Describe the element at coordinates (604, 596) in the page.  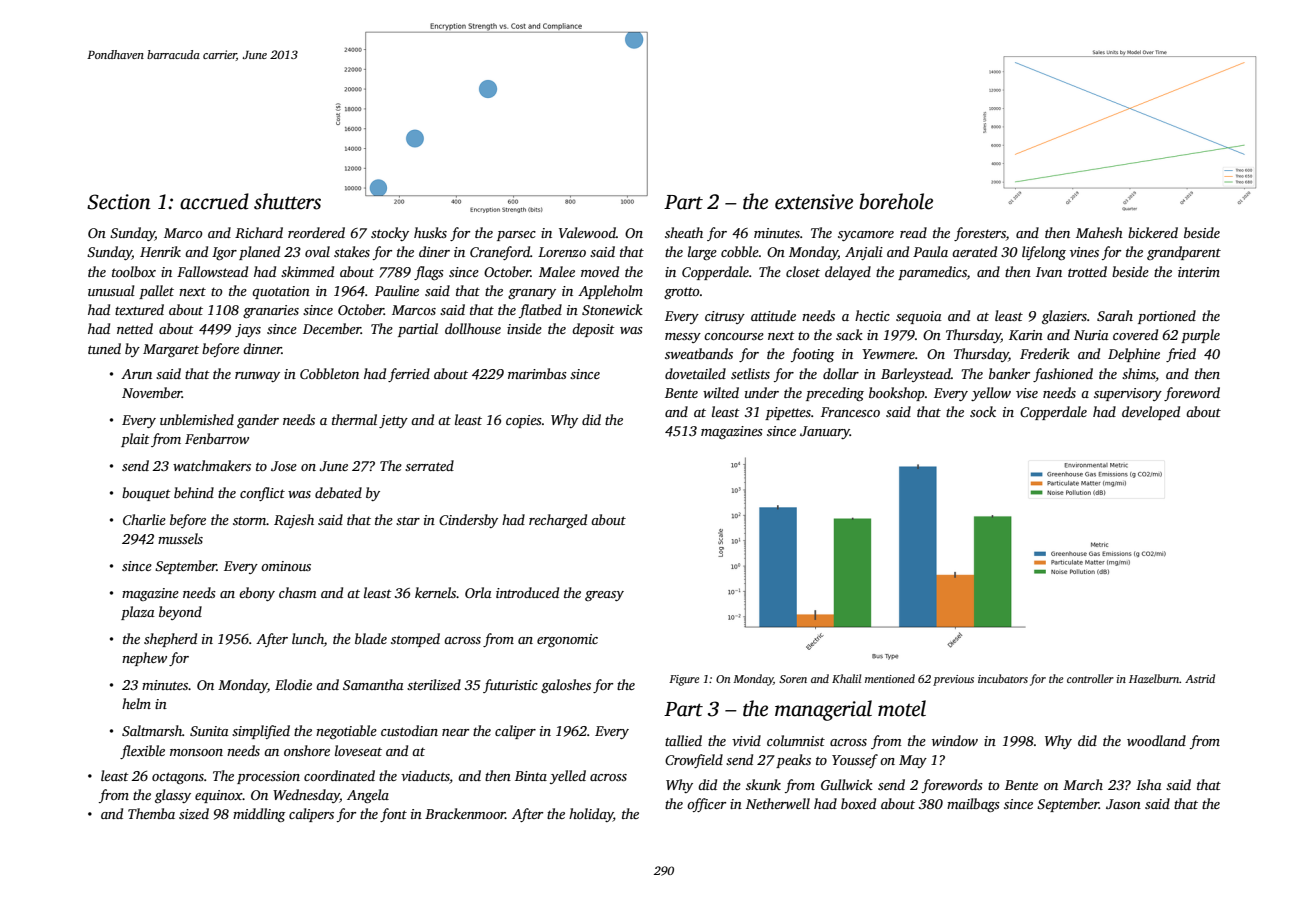
I see `greasy` at that location.
